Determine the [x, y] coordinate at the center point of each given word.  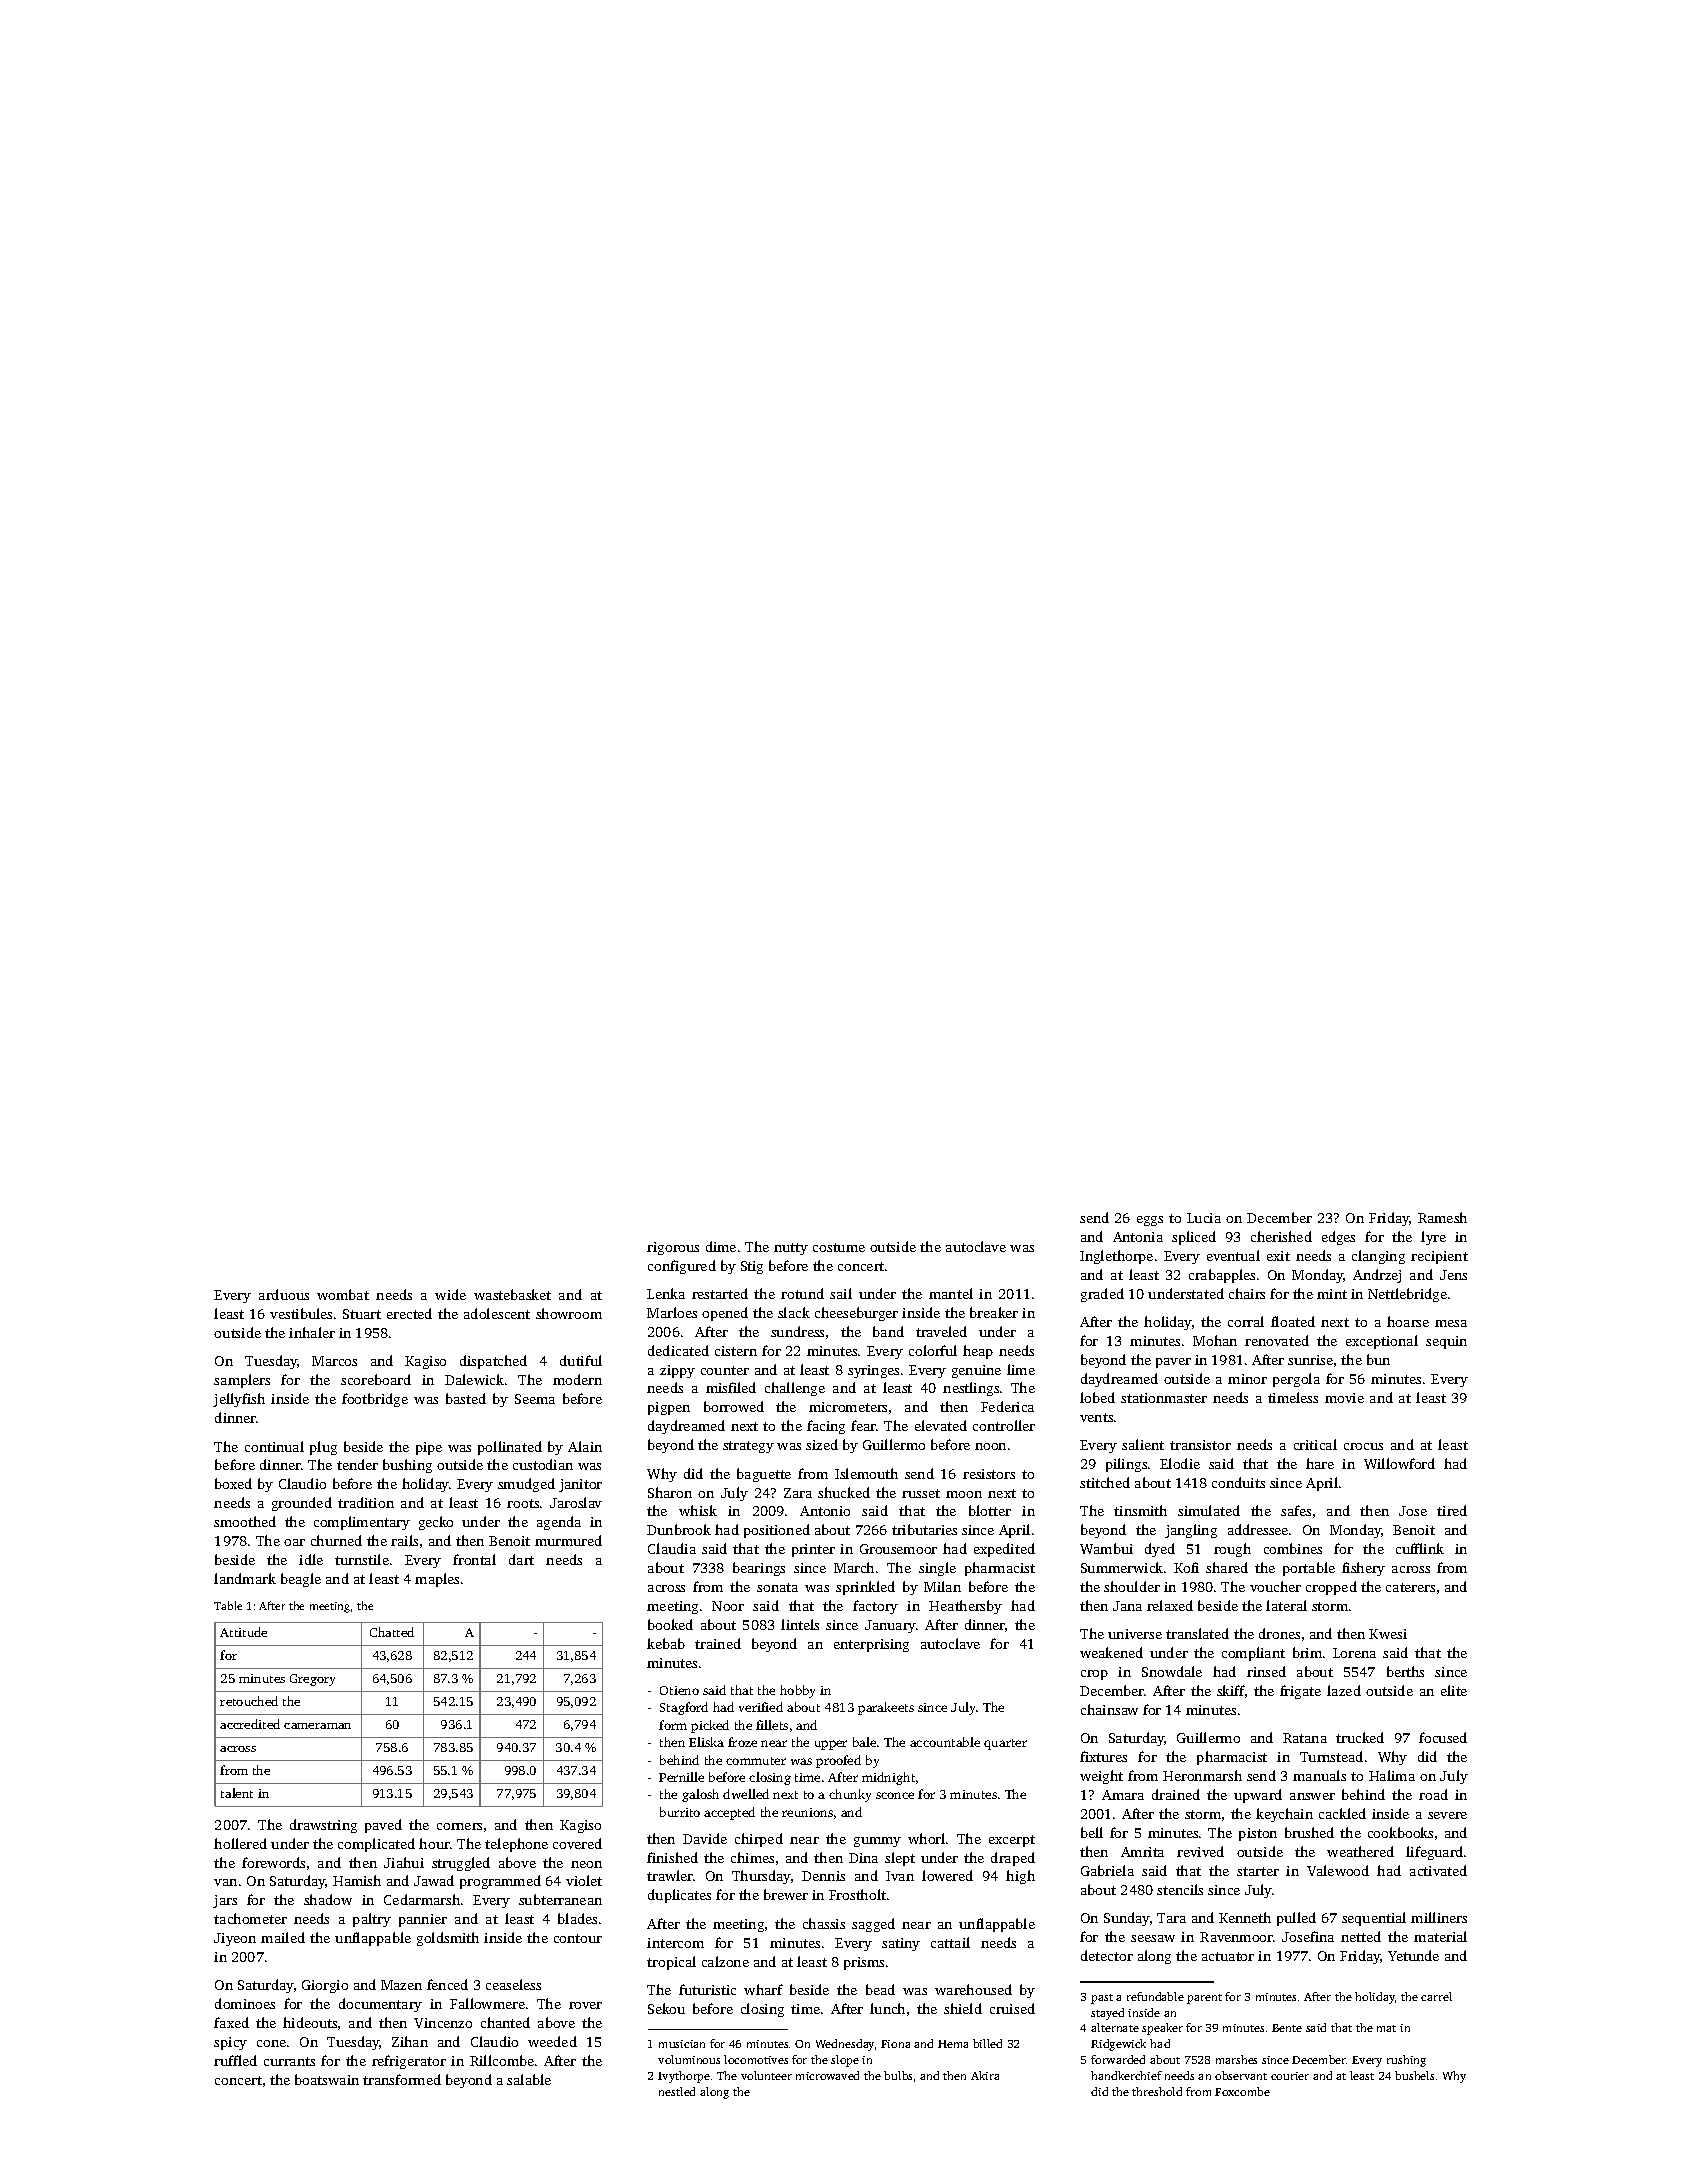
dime [721, 1246]
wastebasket [512, 1294]
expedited [1004, 1550]
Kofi [1186, 1567]
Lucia [1204, 1218]
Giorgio [325, 1986]
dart [521, 1559]
